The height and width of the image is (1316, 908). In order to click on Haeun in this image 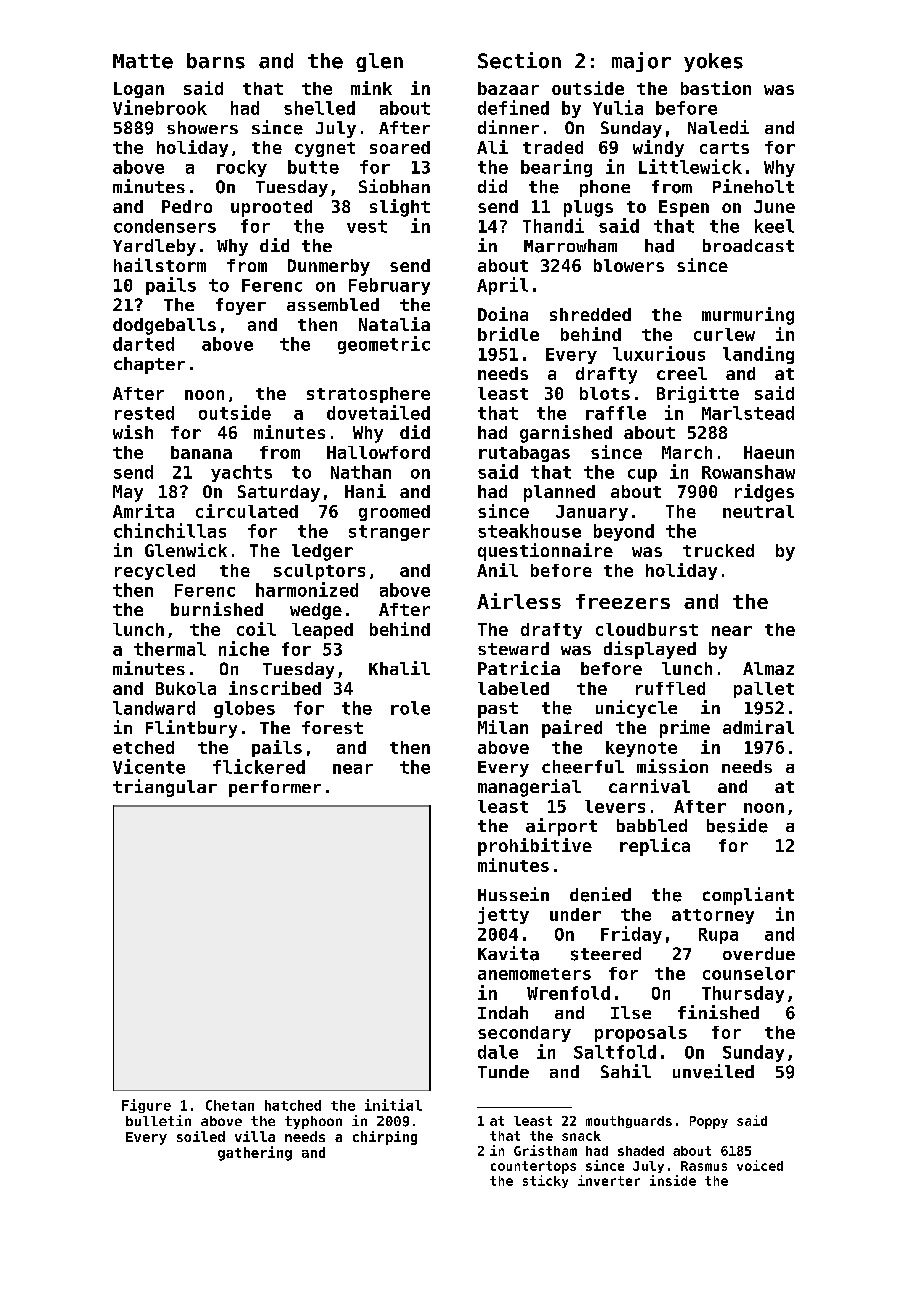, I will do `click(769, 452)`.
